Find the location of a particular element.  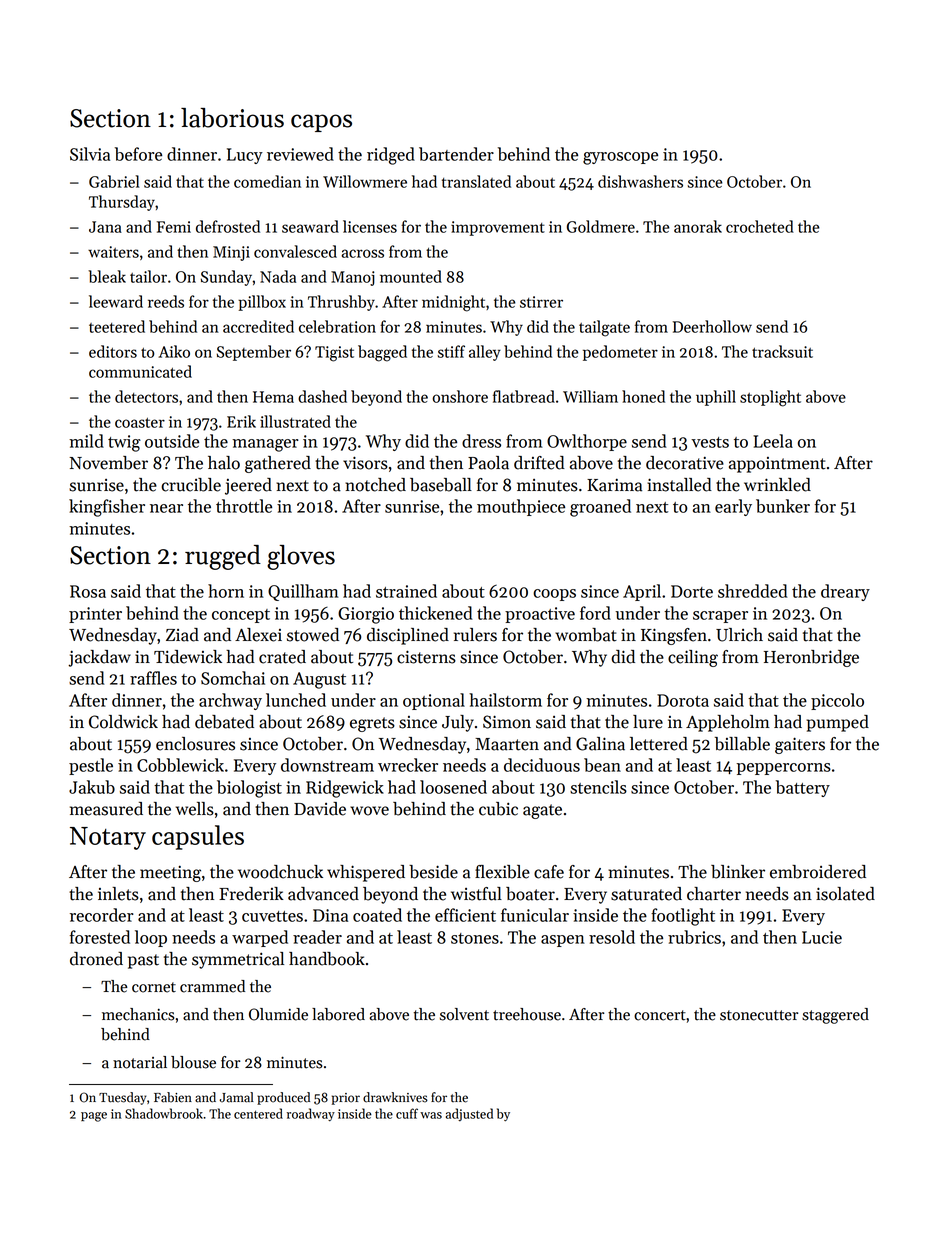

gloves is located at coordinates (301, 557).
